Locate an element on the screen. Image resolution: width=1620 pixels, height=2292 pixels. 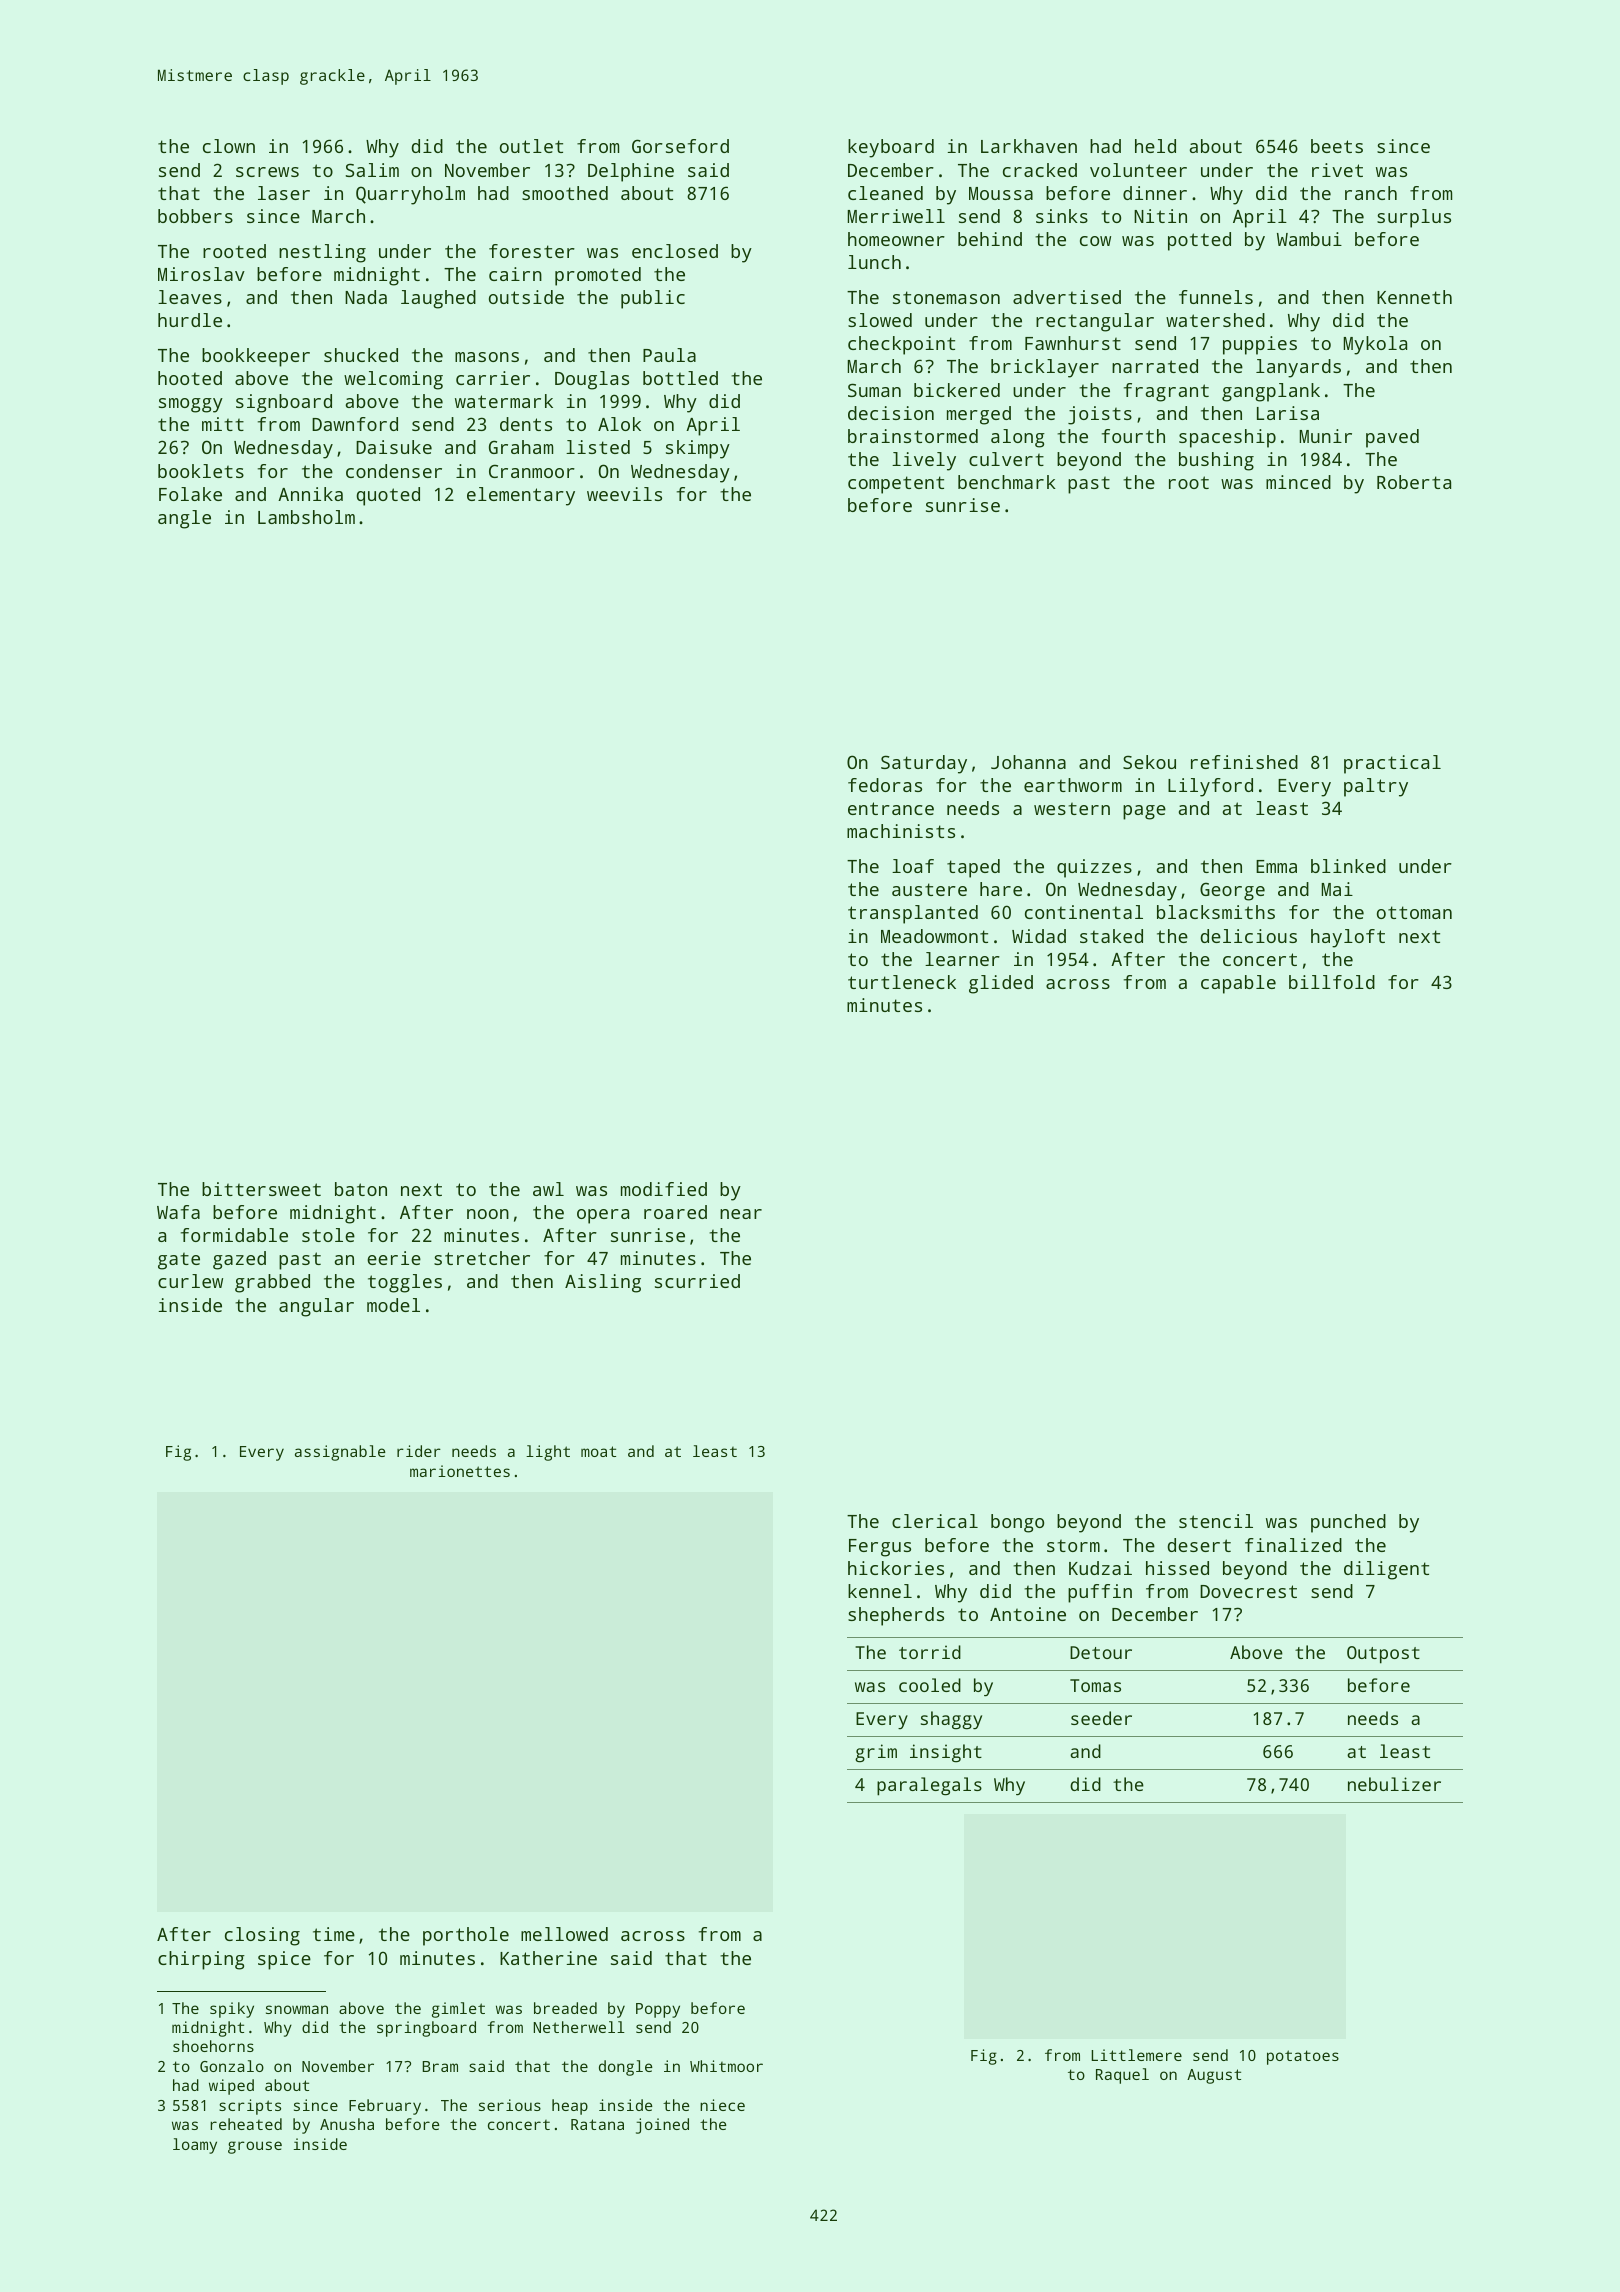
competent is located at coordinates (896, 485).
